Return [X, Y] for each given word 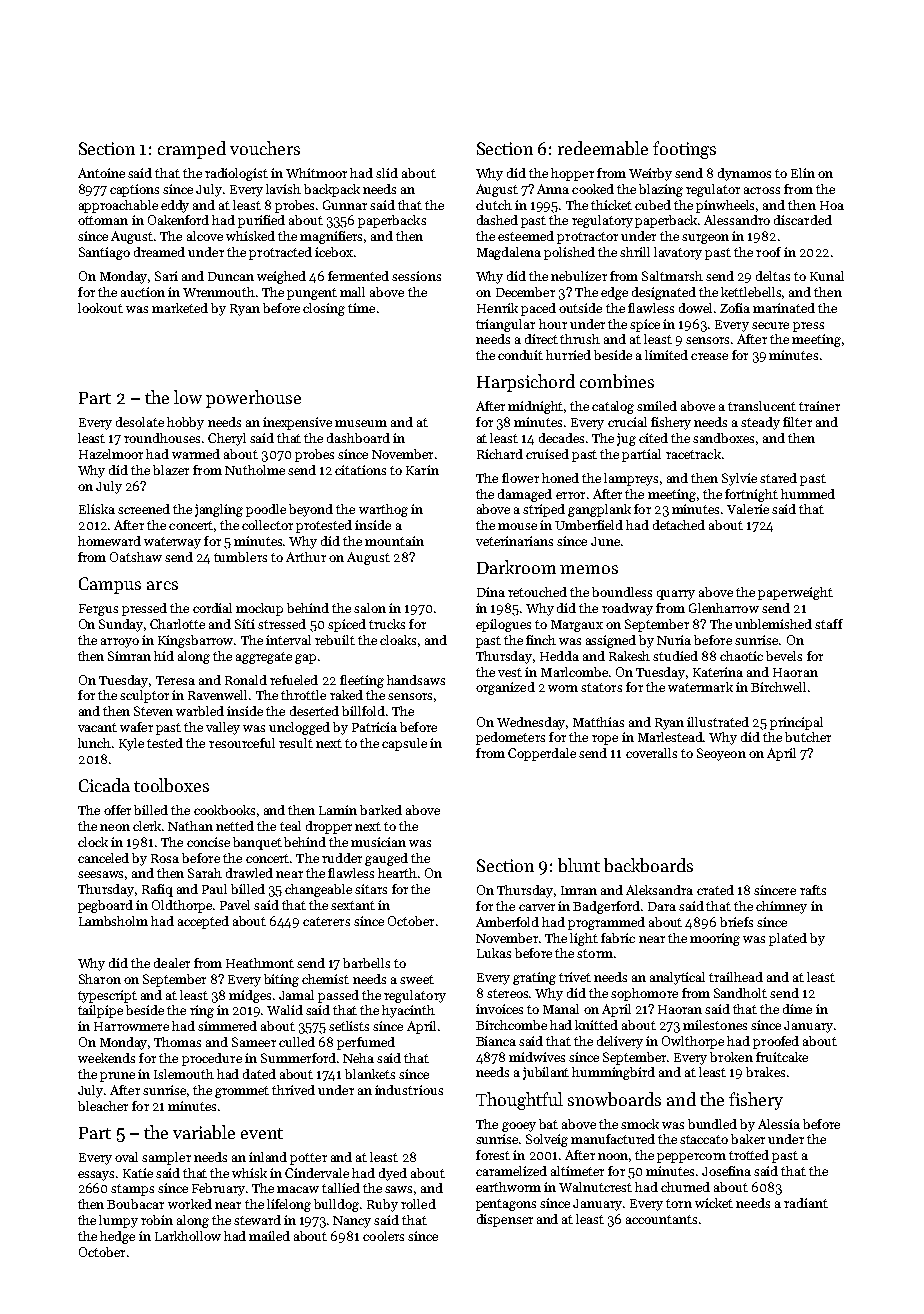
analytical [677, 978]
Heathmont [260, 963]
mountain [394, 541]
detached [679, 525]
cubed [653, 205]
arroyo [120, 643]
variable [204, 1132]
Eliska [97, 509]
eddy [175, 206]
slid [387, 173]
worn [563, 688]
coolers [383, 1236]
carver [537, 907]
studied [675, 656]
